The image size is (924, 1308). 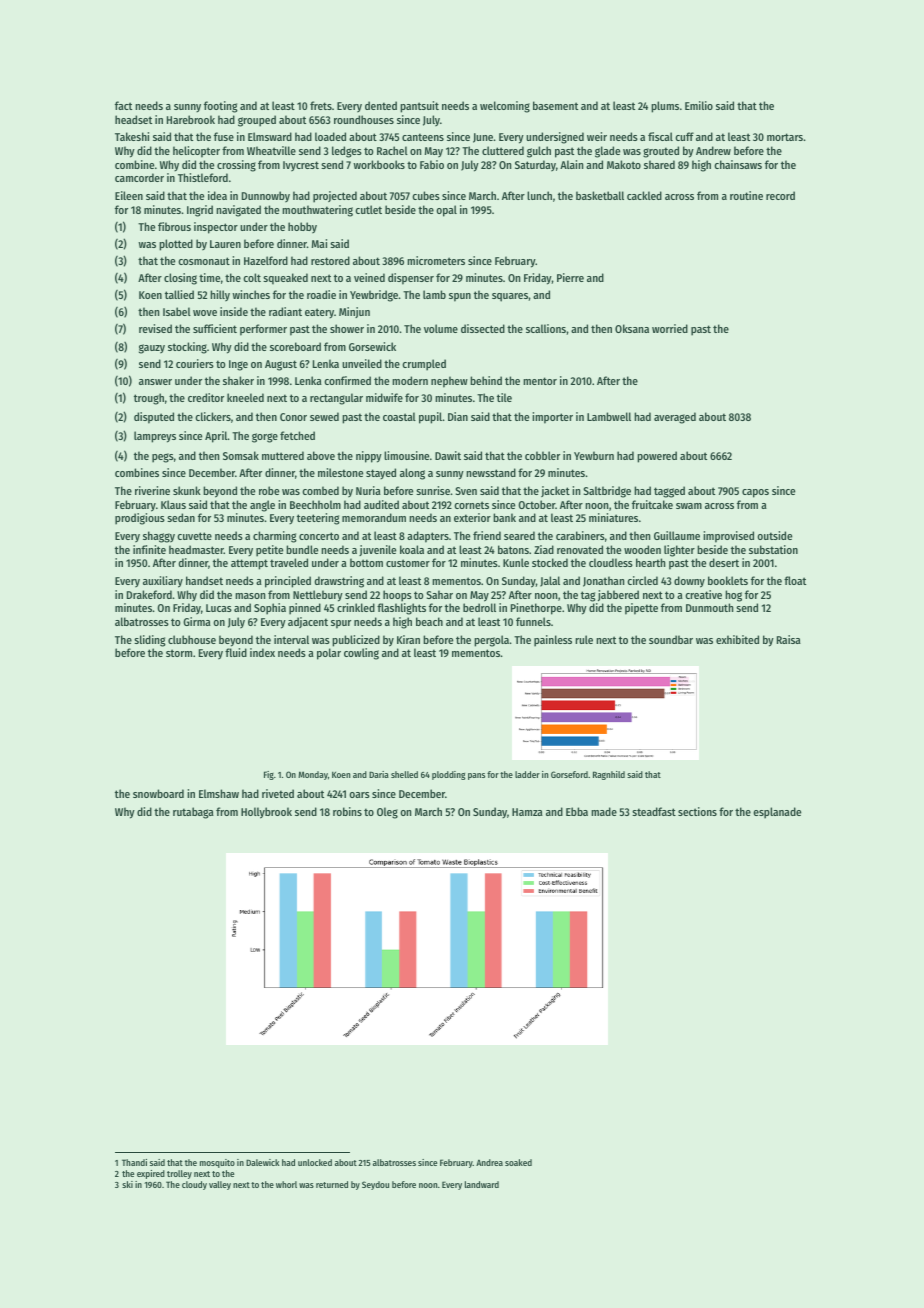 What do you see at coordinates (670, 328) in the image?
I see `worried` at bounding box center [670, 328].
